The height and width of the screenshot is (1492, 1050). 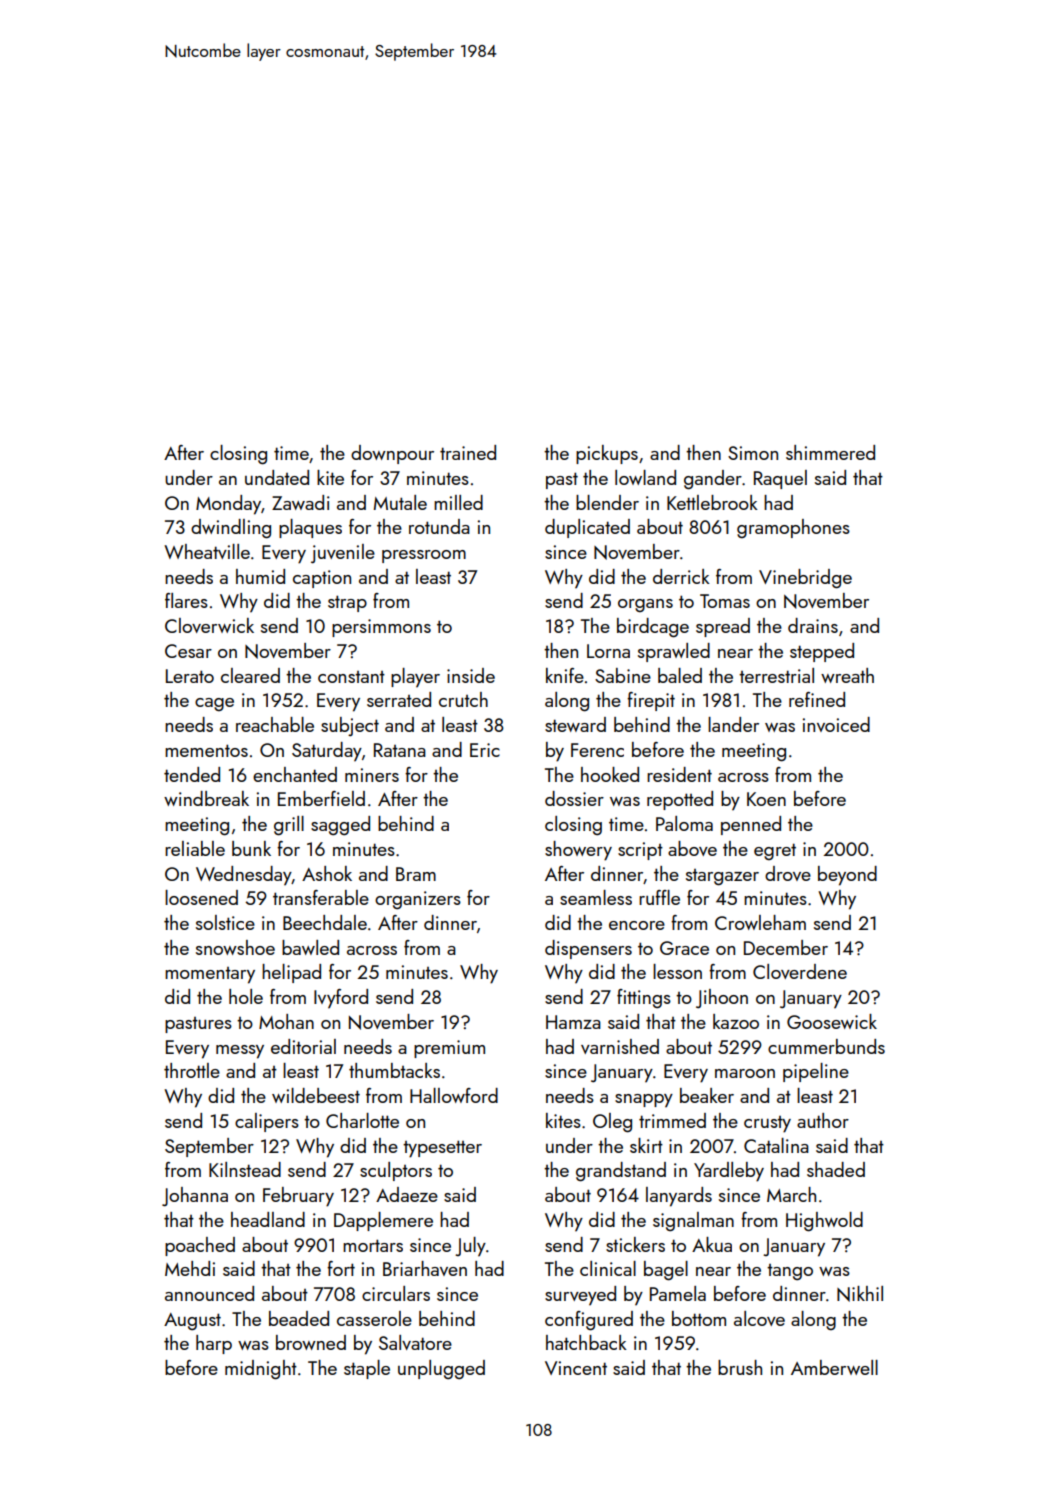 I want to click on Cesar, so click(x=188, y=651).
